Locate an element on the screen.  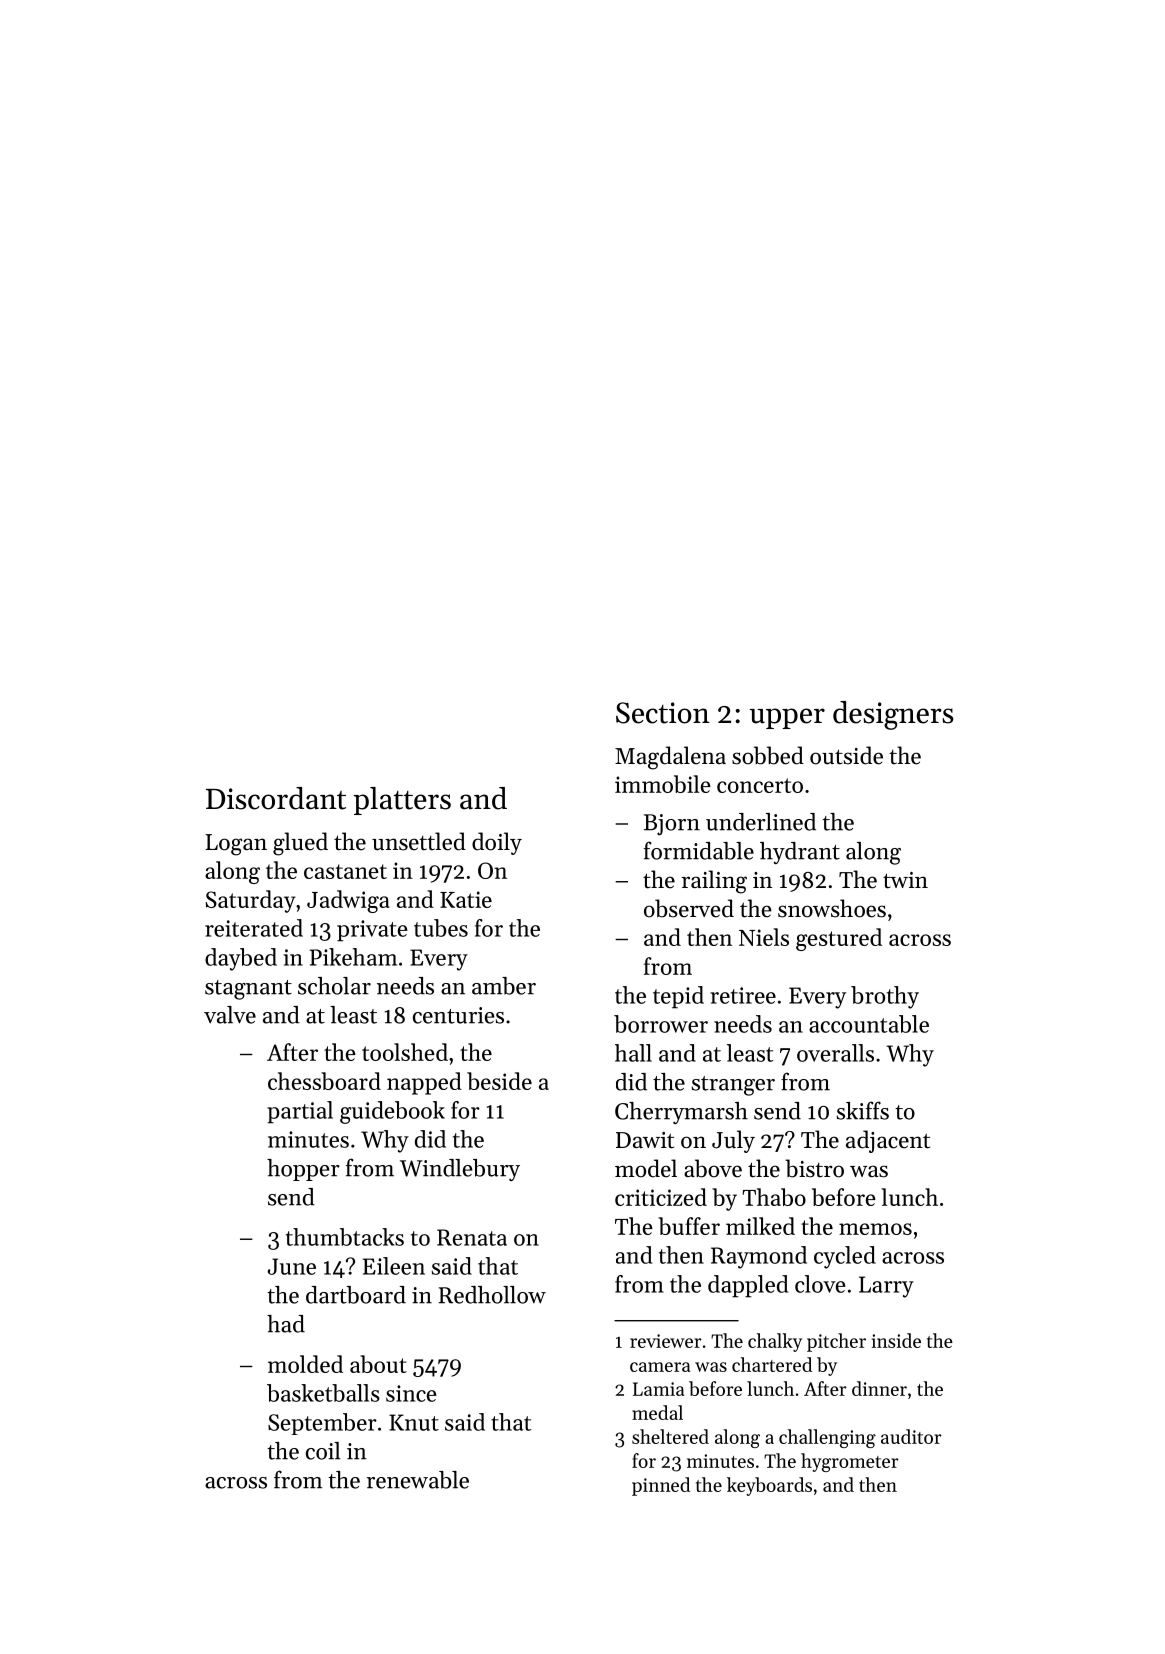
Magdalena is located at coordinates (670, 758).
